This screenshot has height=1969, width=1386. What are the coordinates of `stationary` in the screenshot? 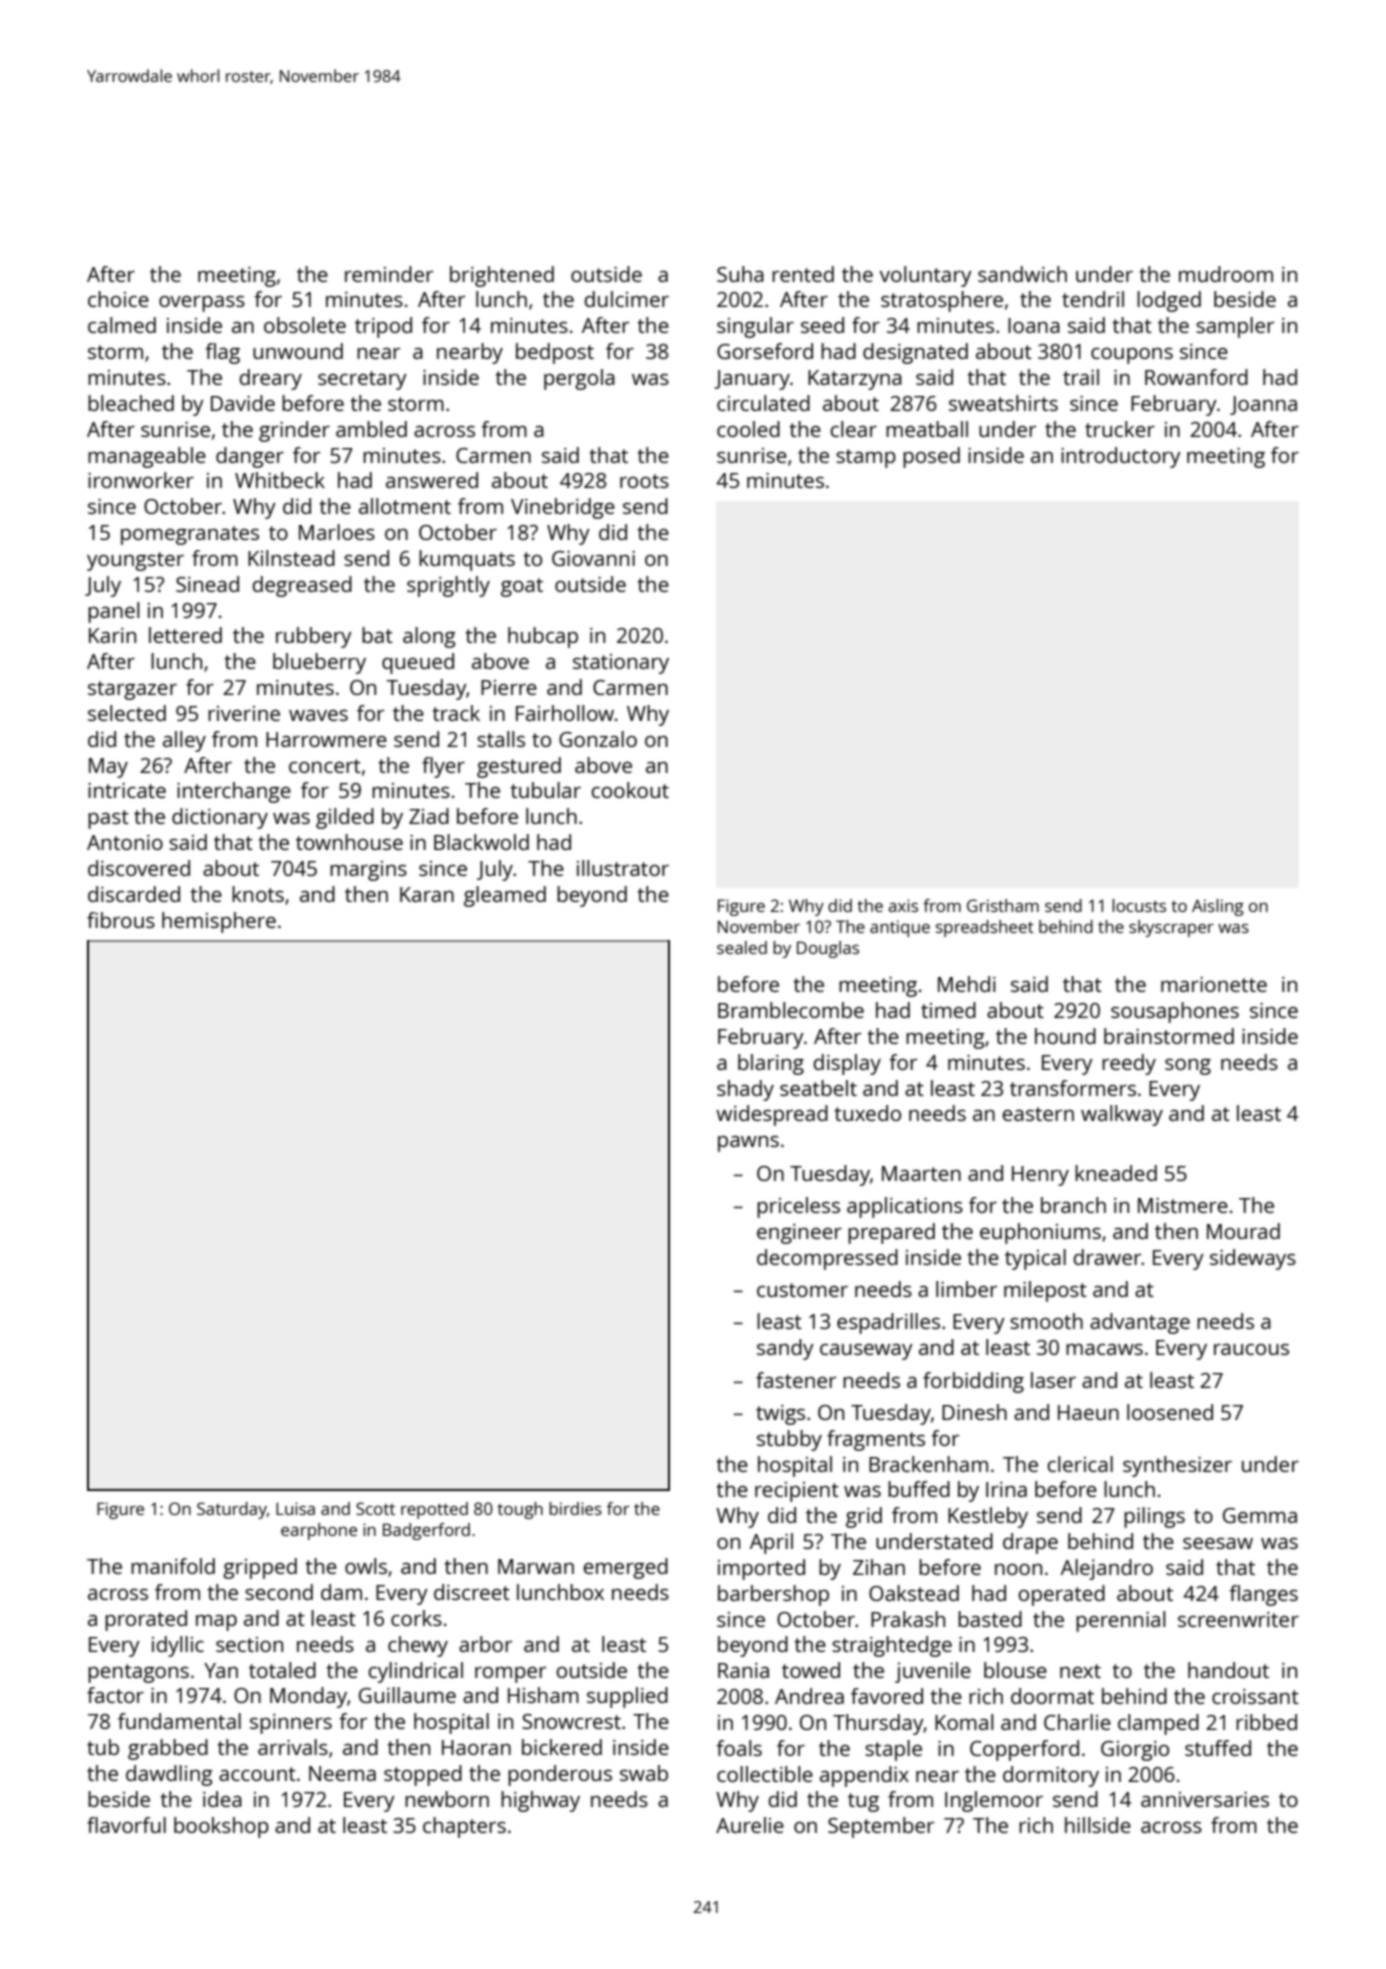 It's located at (621, 664).
